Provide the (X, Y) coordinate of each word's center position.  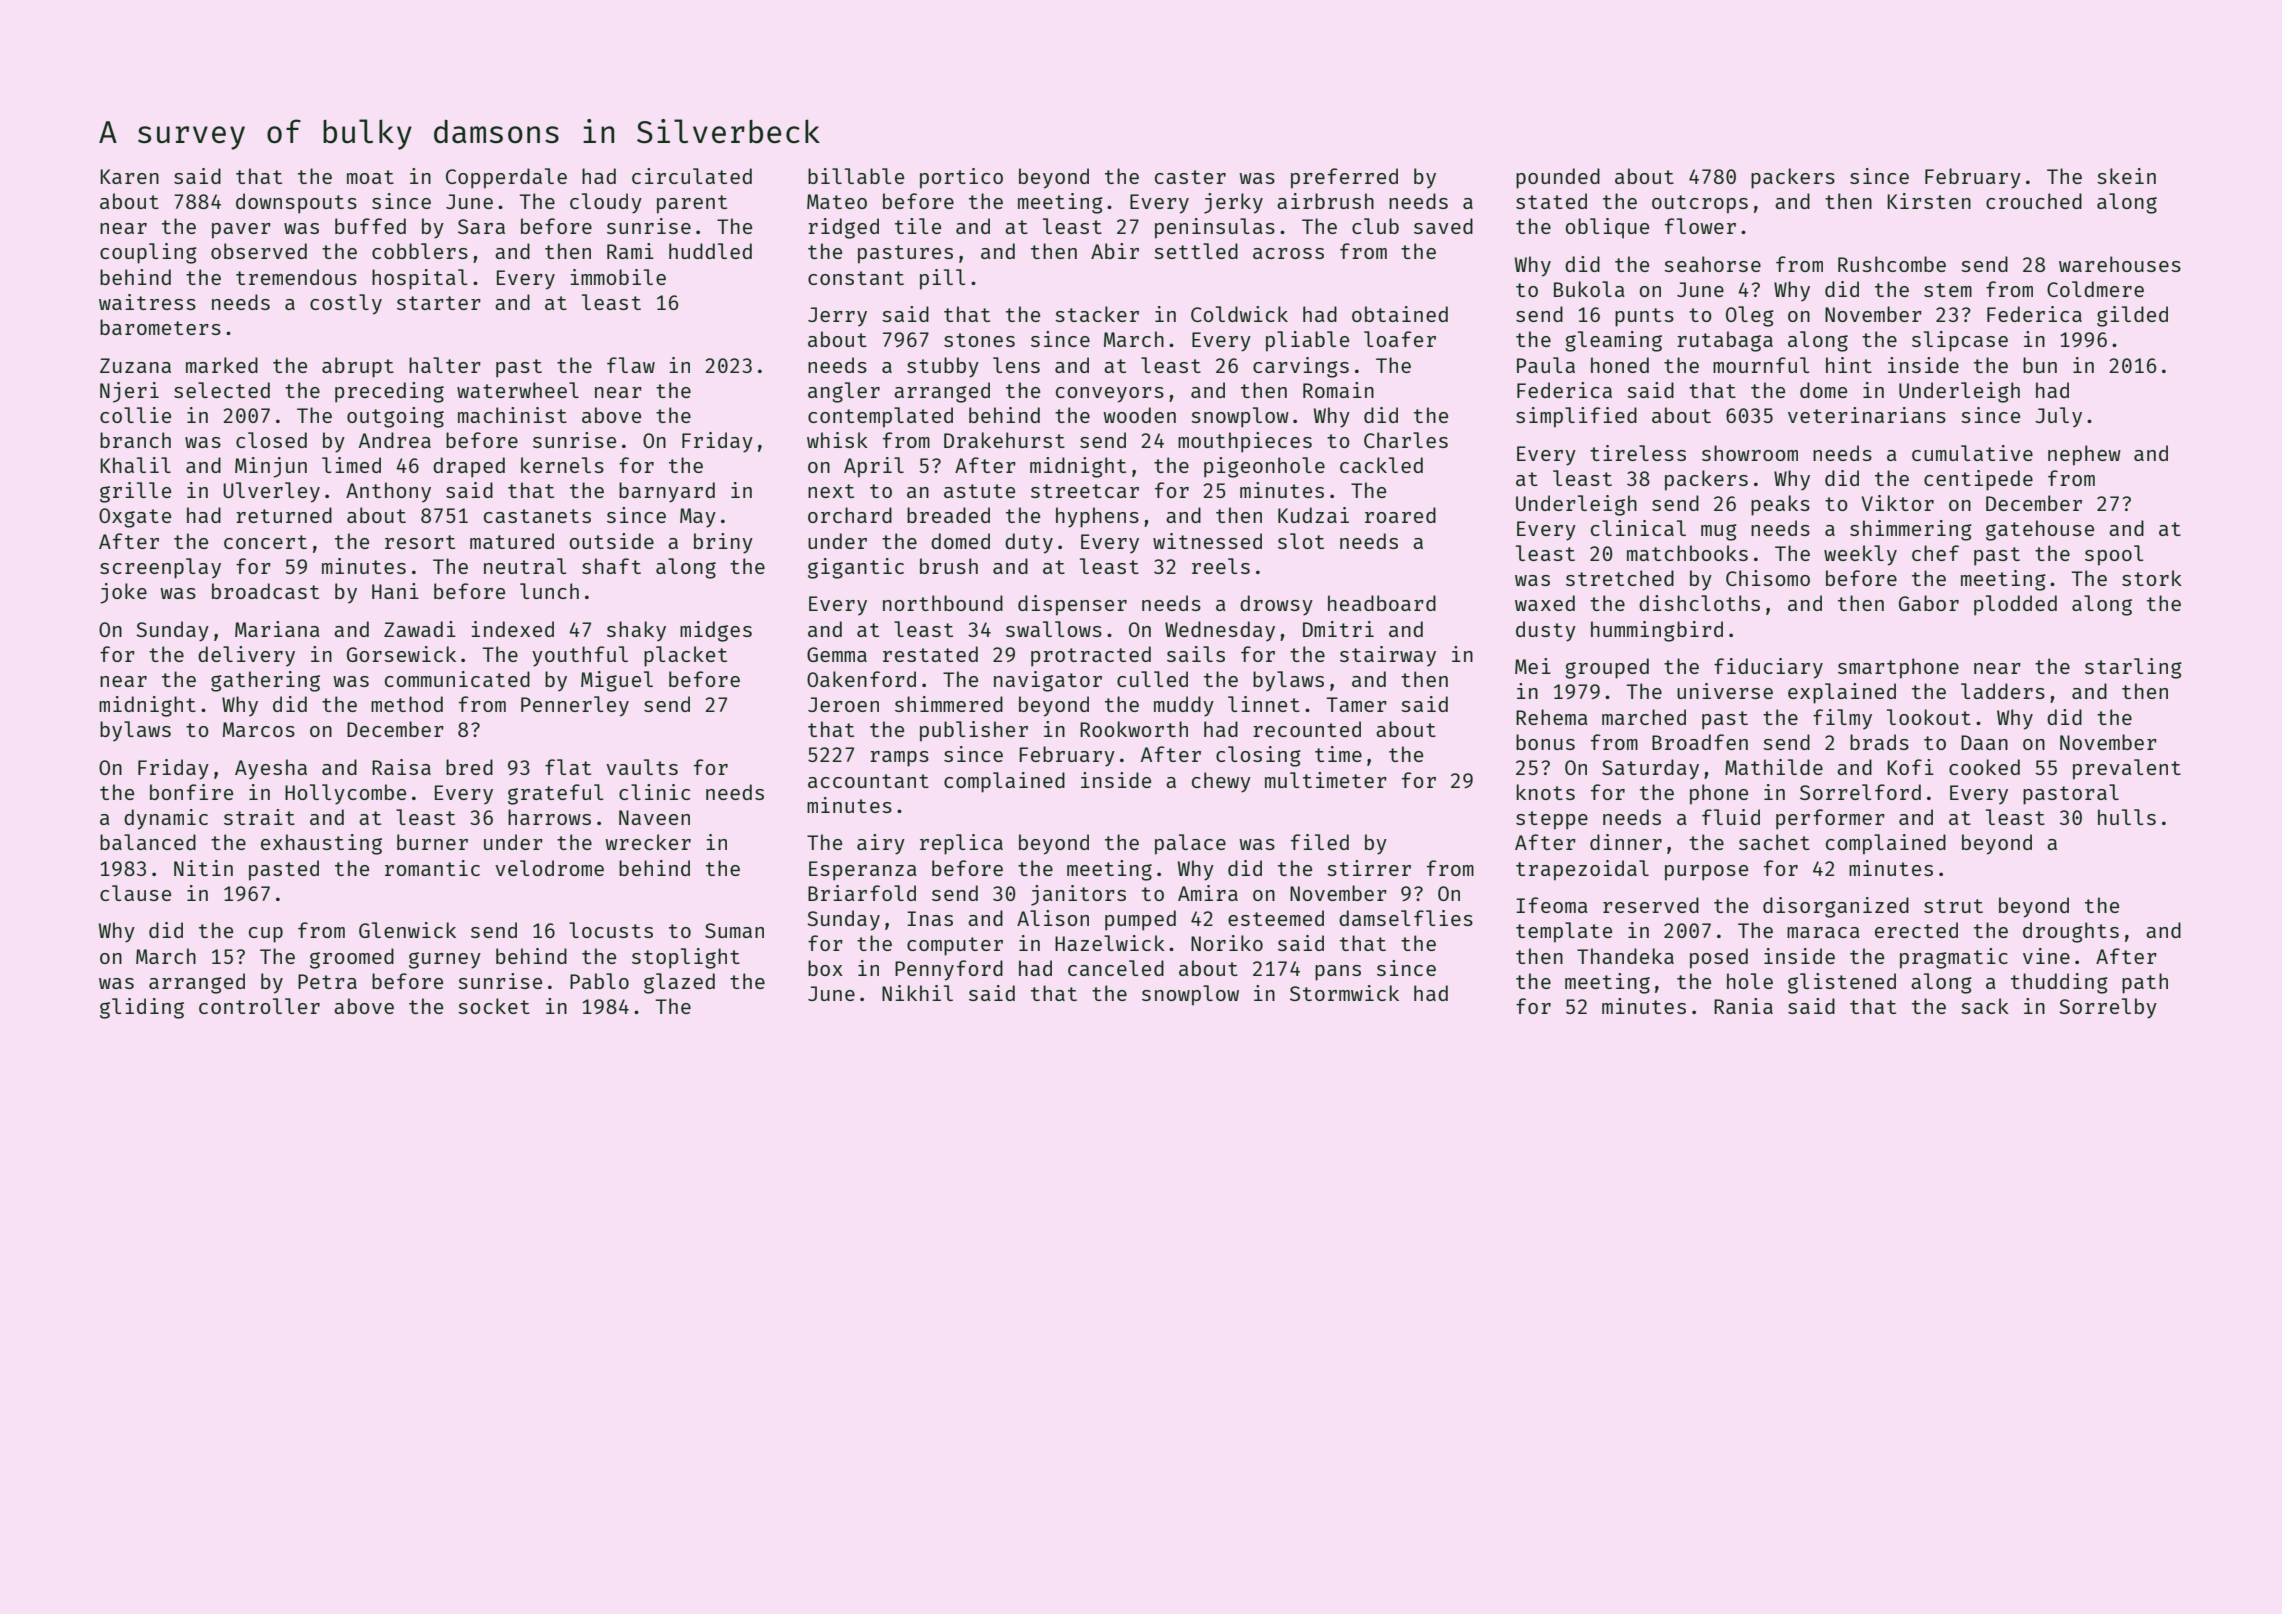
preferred (1344, 178)
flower (1700, 226)
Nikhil (917, 993)
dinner (1626, 842)
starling (2133, 668)
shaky (636, 631)
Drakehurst (1004, 440)
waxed (1545, 603)
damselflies (1406, 918)
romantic (432, 868)
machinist (512, 415)
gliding (142, 1008)
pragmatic (1954, 958)
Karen (129, 176)
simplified (1576, 417)
